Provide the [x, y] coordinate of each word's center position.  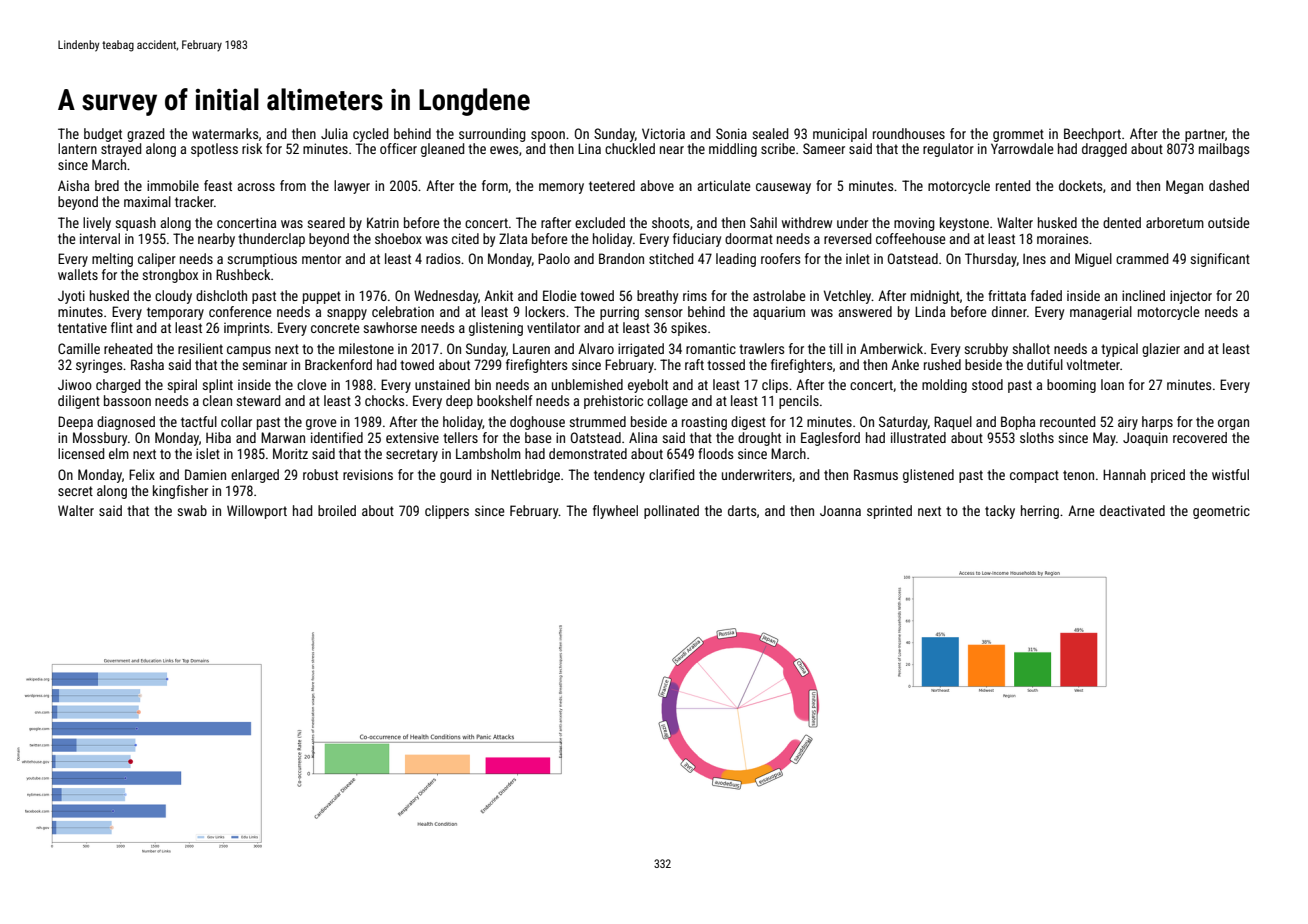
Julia [334, 133]
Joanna [840, 511]
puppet [322, 297]
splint [217, 386]
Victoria [663, 133]
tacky [1000, 512]
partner [1205, 135]
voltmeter [1093, 364]
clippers [447, 512]
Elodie [560, 295]
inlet [858, 258]
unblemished [587, 384]
